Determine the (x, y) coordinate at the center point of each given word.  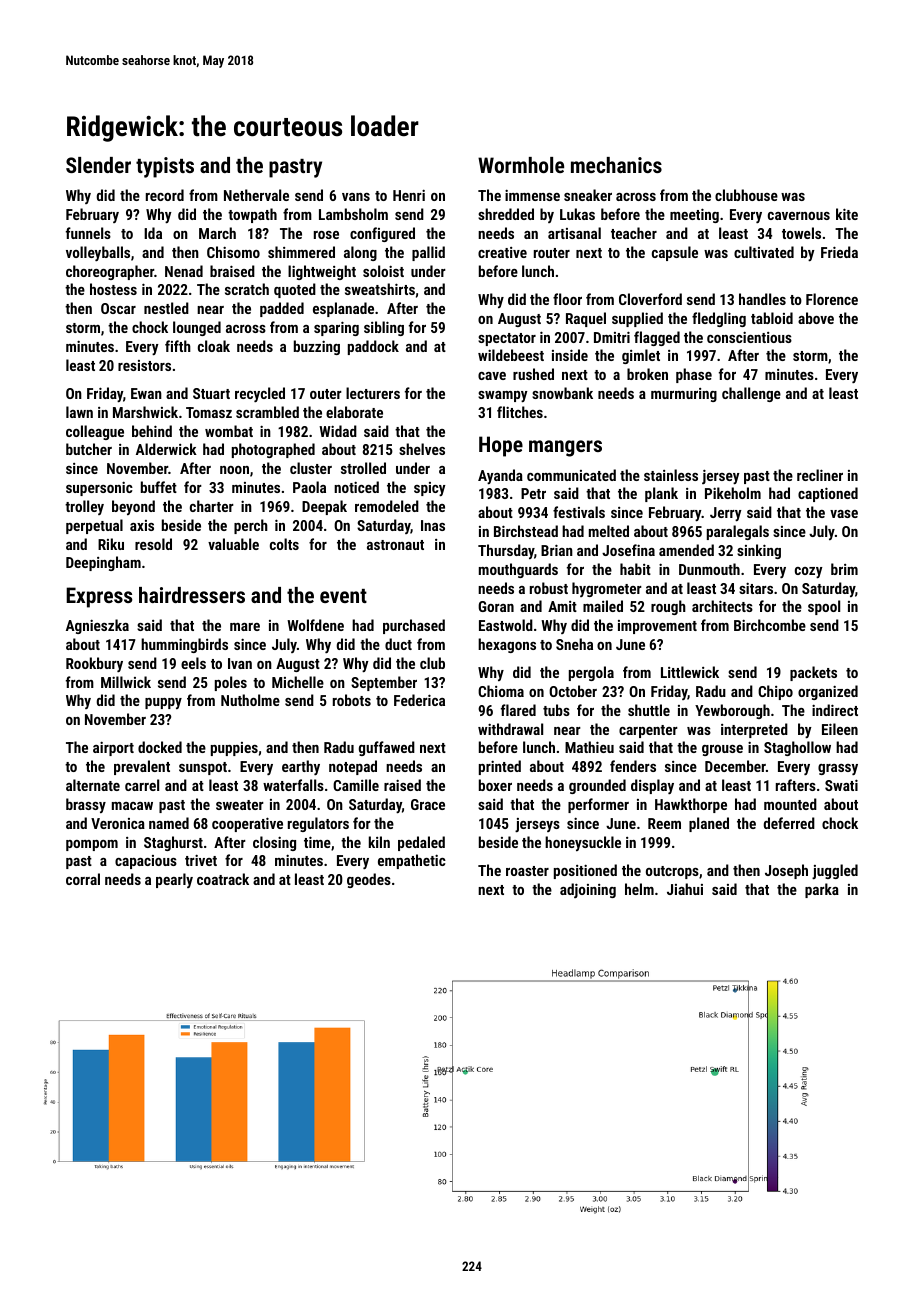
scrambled (267, 412)
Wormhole (521, 165)
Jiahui (685, 889)
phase (694, 375)
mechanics (616, 165)
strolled (363, 468)
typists (165, 167)
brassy (86, 805)
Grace (428, 804)
